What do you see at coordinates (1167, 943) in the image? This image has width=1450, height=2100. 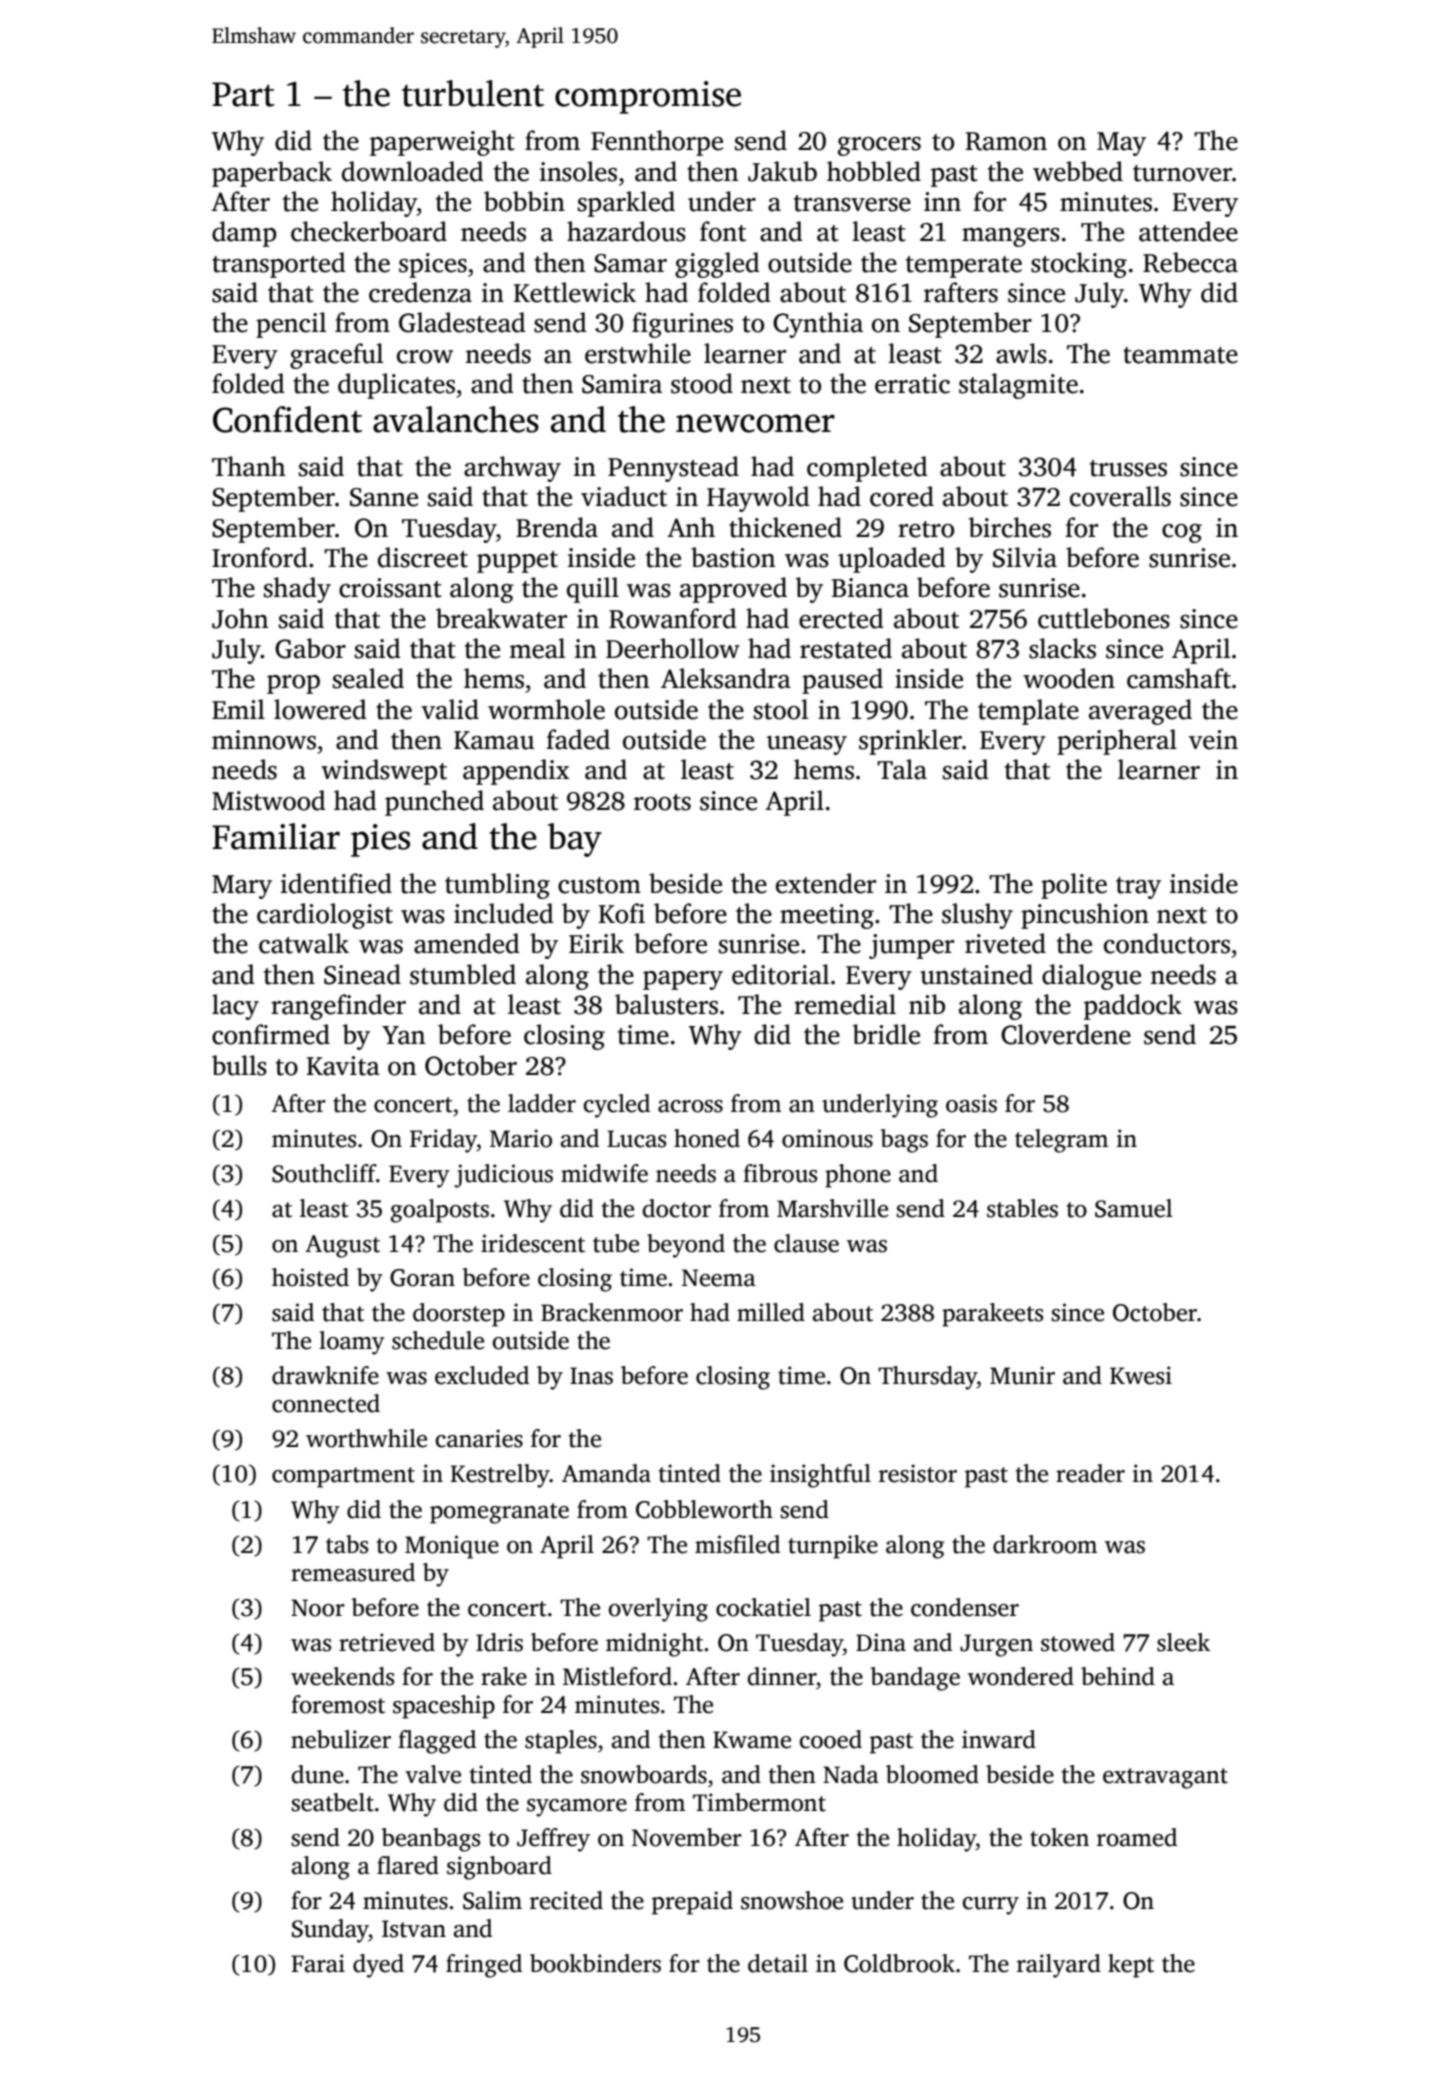 I see `conductors` at bounding box center [1167, 943].
